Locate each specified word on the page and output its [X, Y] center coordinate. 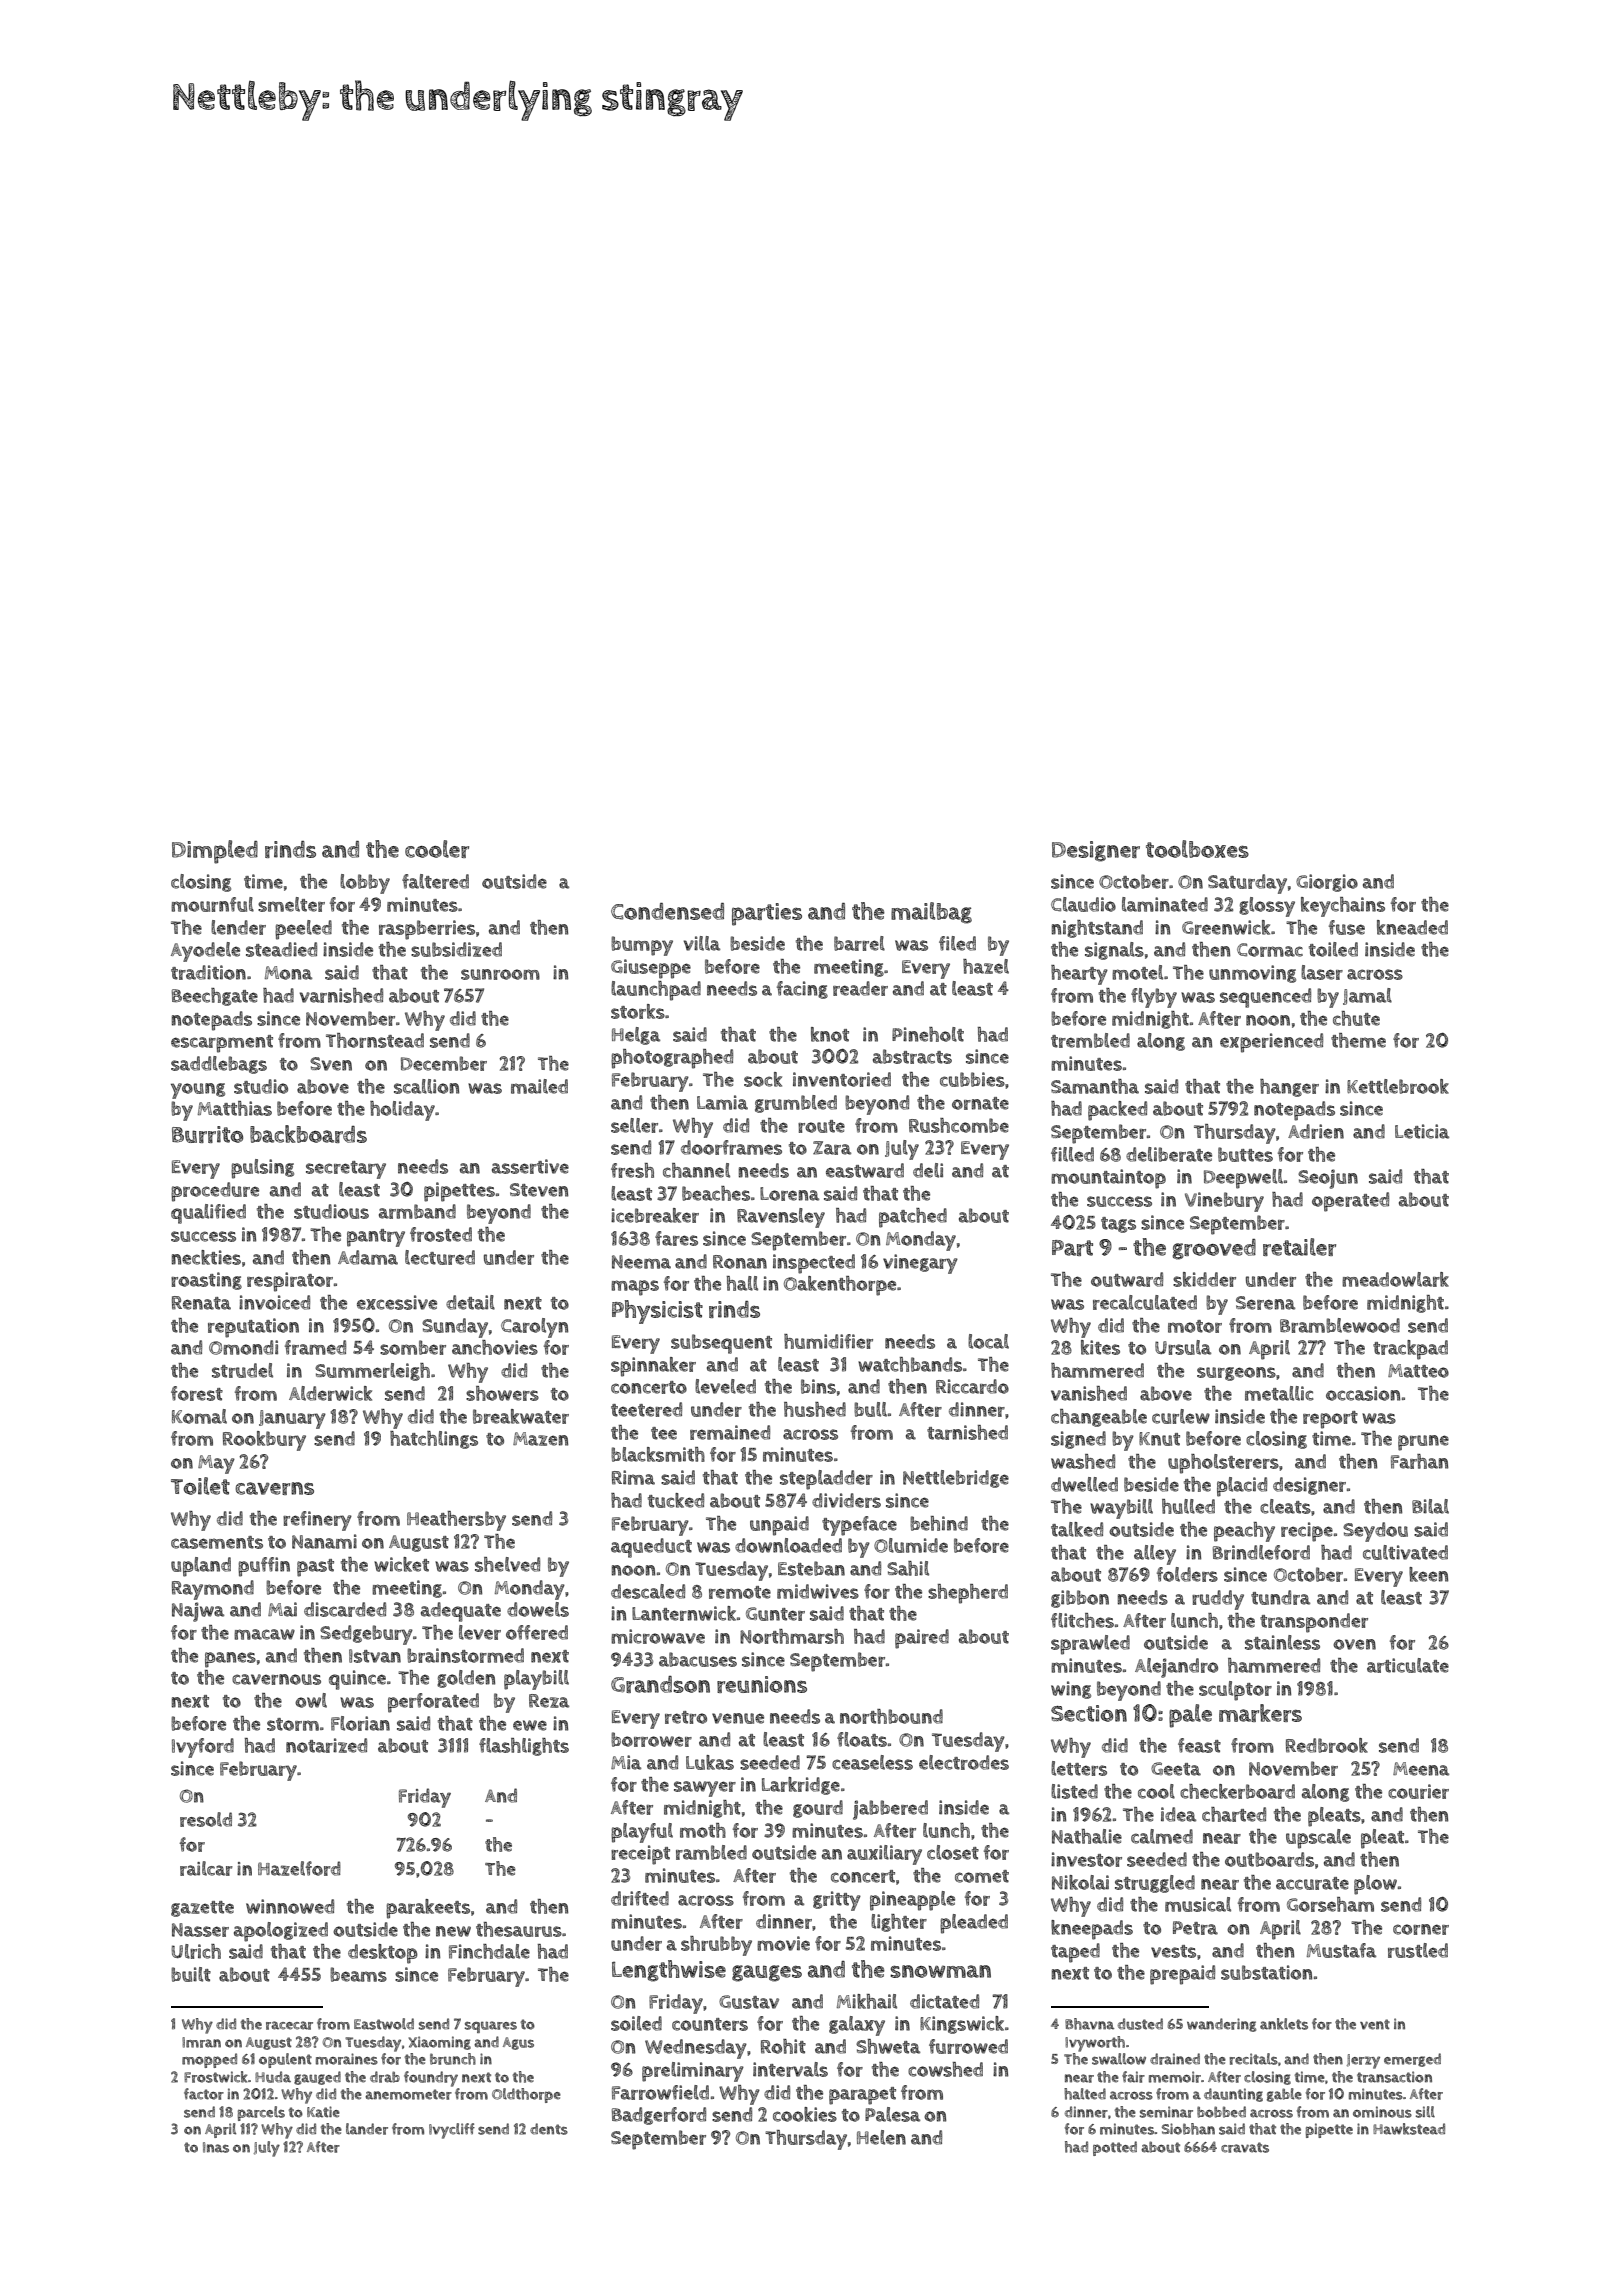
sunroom [500, 974]
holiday [402, 1111]
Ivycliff [452, 2131]
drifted [640, 1898]
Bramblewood [1340, 1325]
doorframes [731, 1147]
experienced [1271, 1043]
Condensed [667, 911]
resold [206, 1819]
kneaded [1412, 927]
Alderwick [330, 1393]
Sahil [908, 1568]
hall [742, 1283]
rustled [1418, 1950]
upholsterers [1223, 1464]
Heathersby [456, 1521]
